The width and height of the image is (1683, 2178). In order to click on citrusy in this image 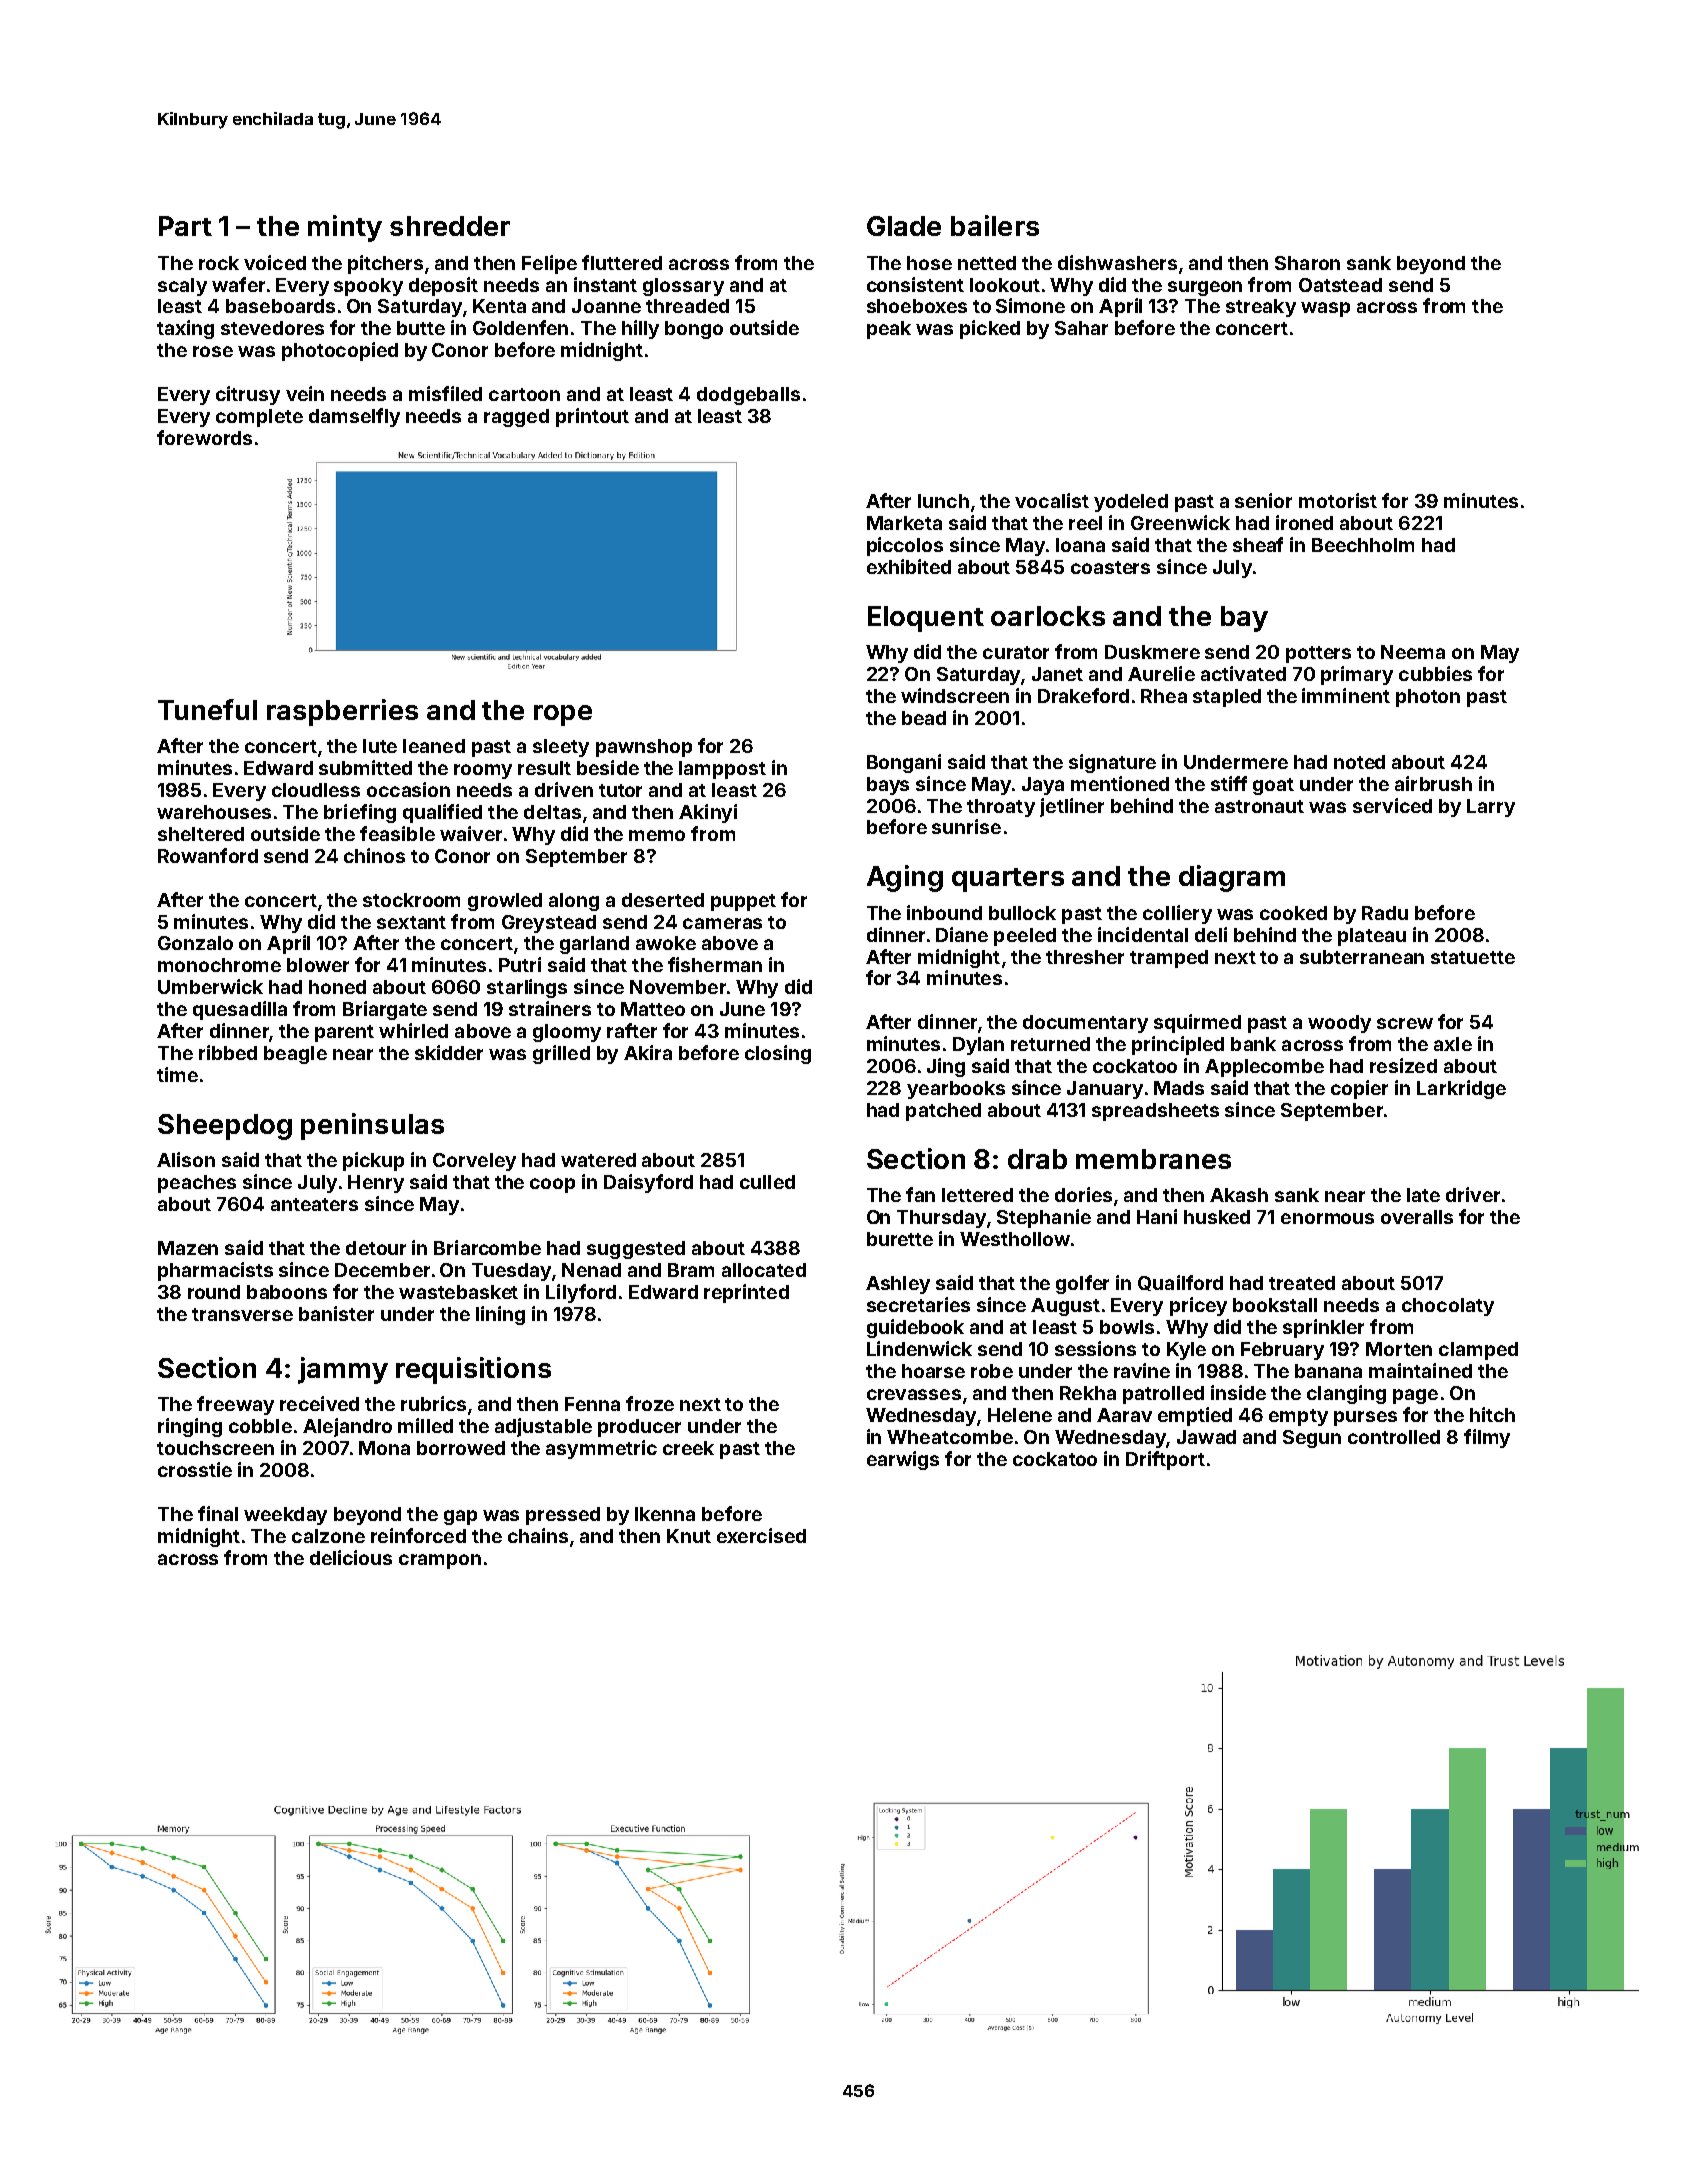, I will do `click(248, 395)`.
